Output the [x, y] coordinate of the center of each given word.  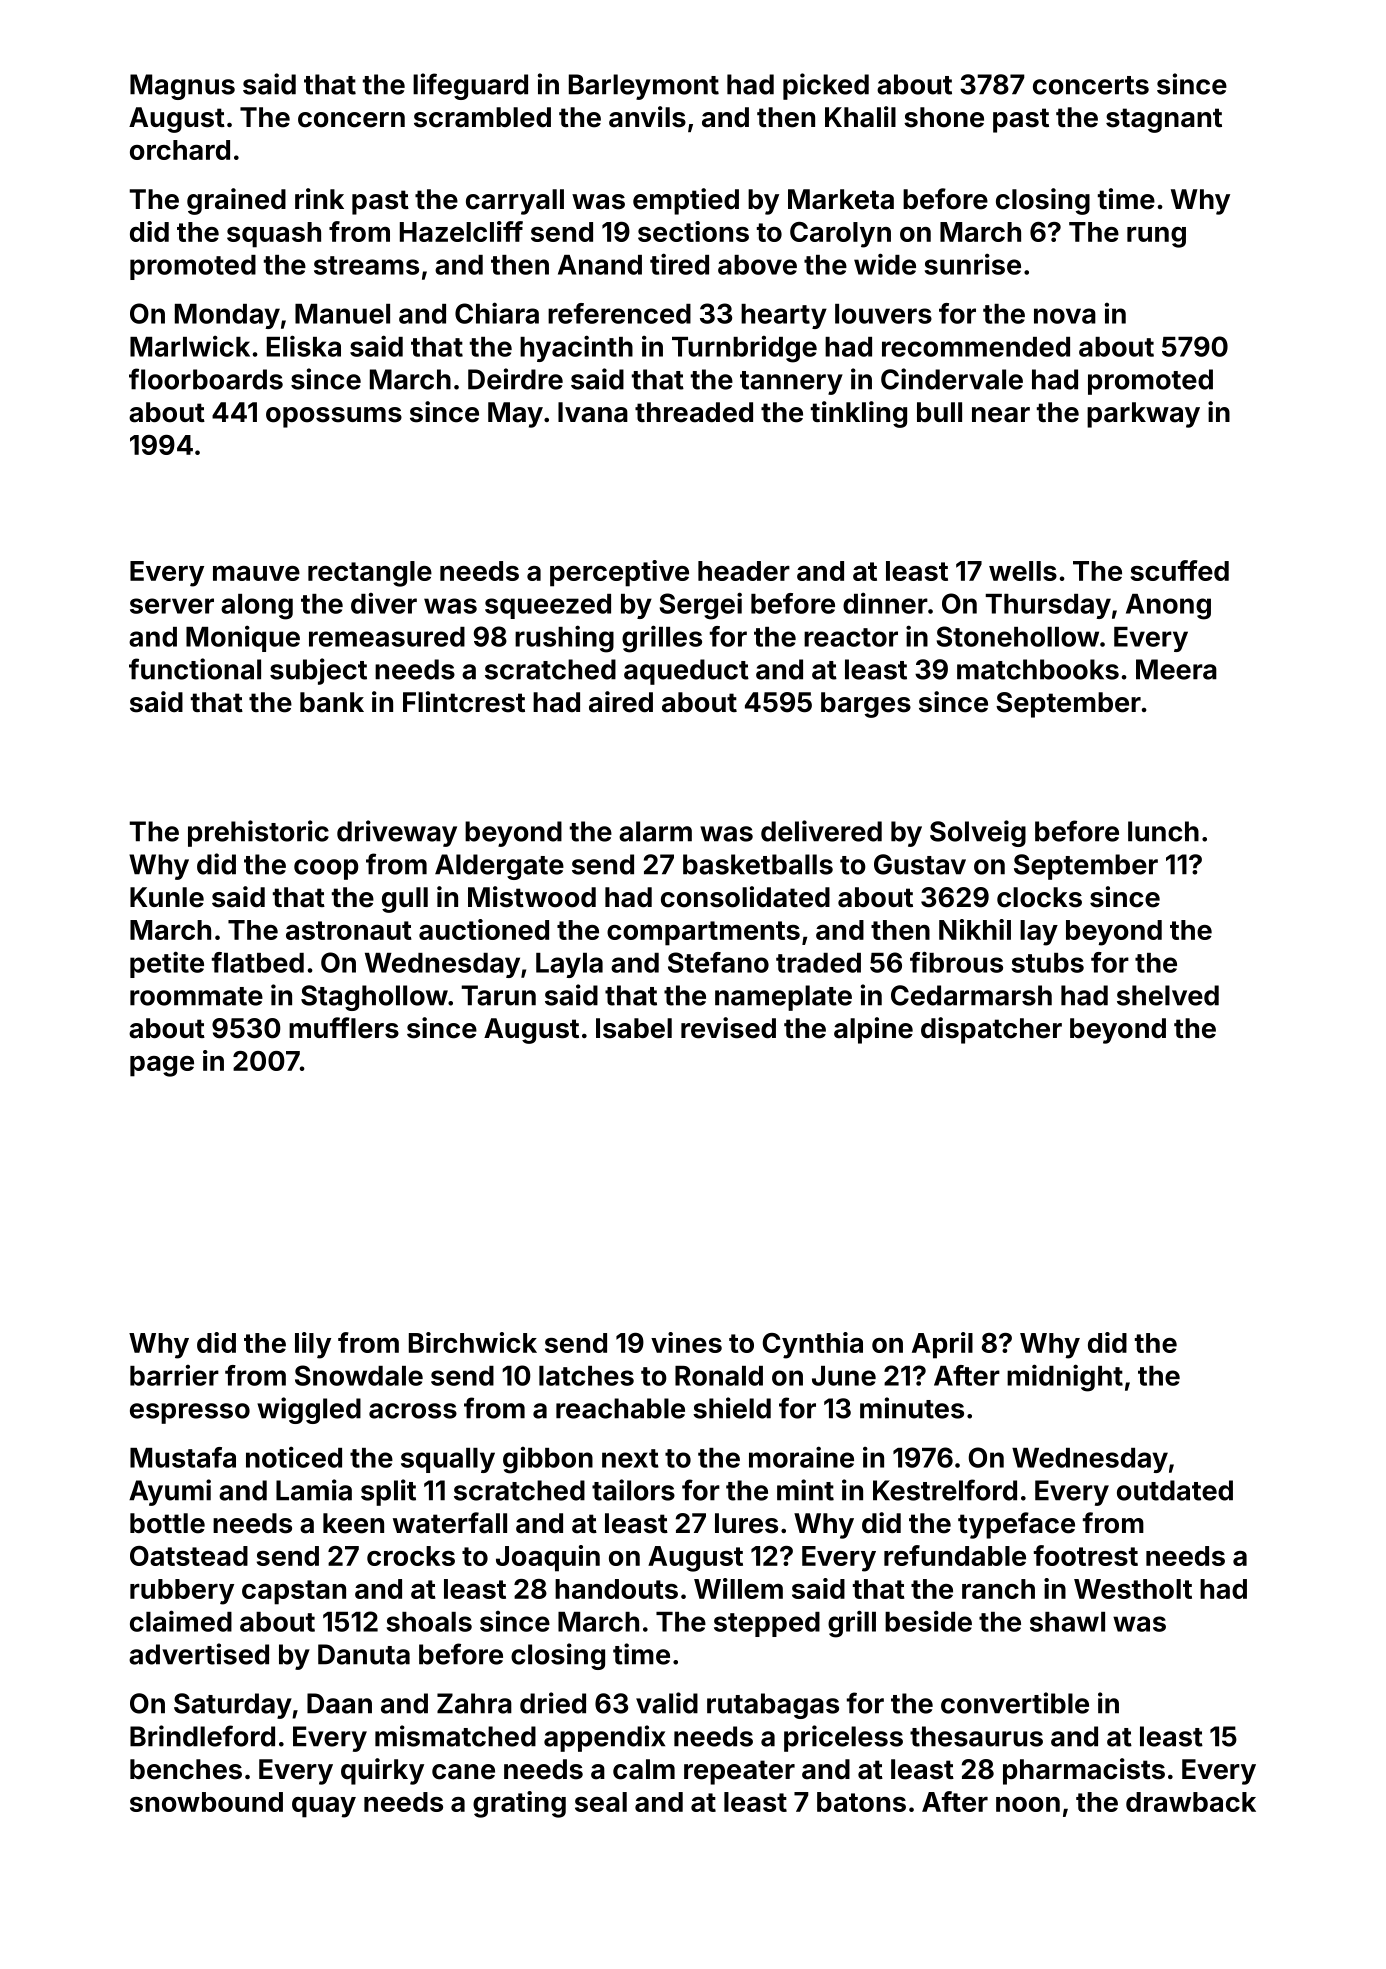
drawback [1191, 1802]
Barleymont [644, 87]
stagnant [1164, 120]
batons [861, 1802]
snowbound [206, 1802]
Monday [227, 316]
